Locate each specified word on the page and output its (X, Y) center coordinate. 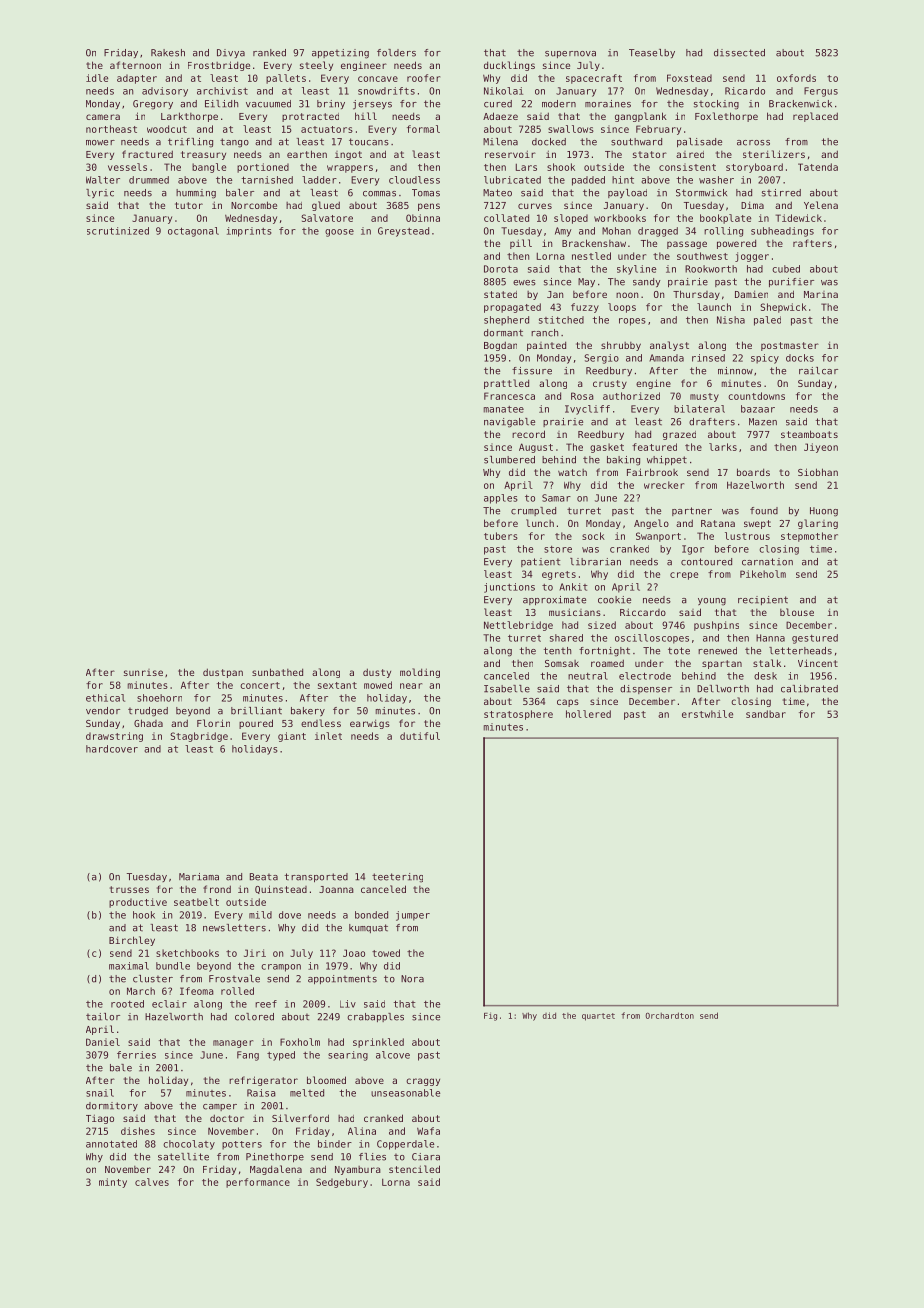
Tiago (100, 1119)
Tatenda (818, 167)
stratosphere (518, 715)
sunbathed (277, 672)
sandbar (766, 714)
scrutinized (118, 231)
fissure (532, 371)
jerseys (372, 105)
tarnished (267, 180)
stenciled (414, 1169)
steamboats (809, 434)
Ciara (426, 1157)
